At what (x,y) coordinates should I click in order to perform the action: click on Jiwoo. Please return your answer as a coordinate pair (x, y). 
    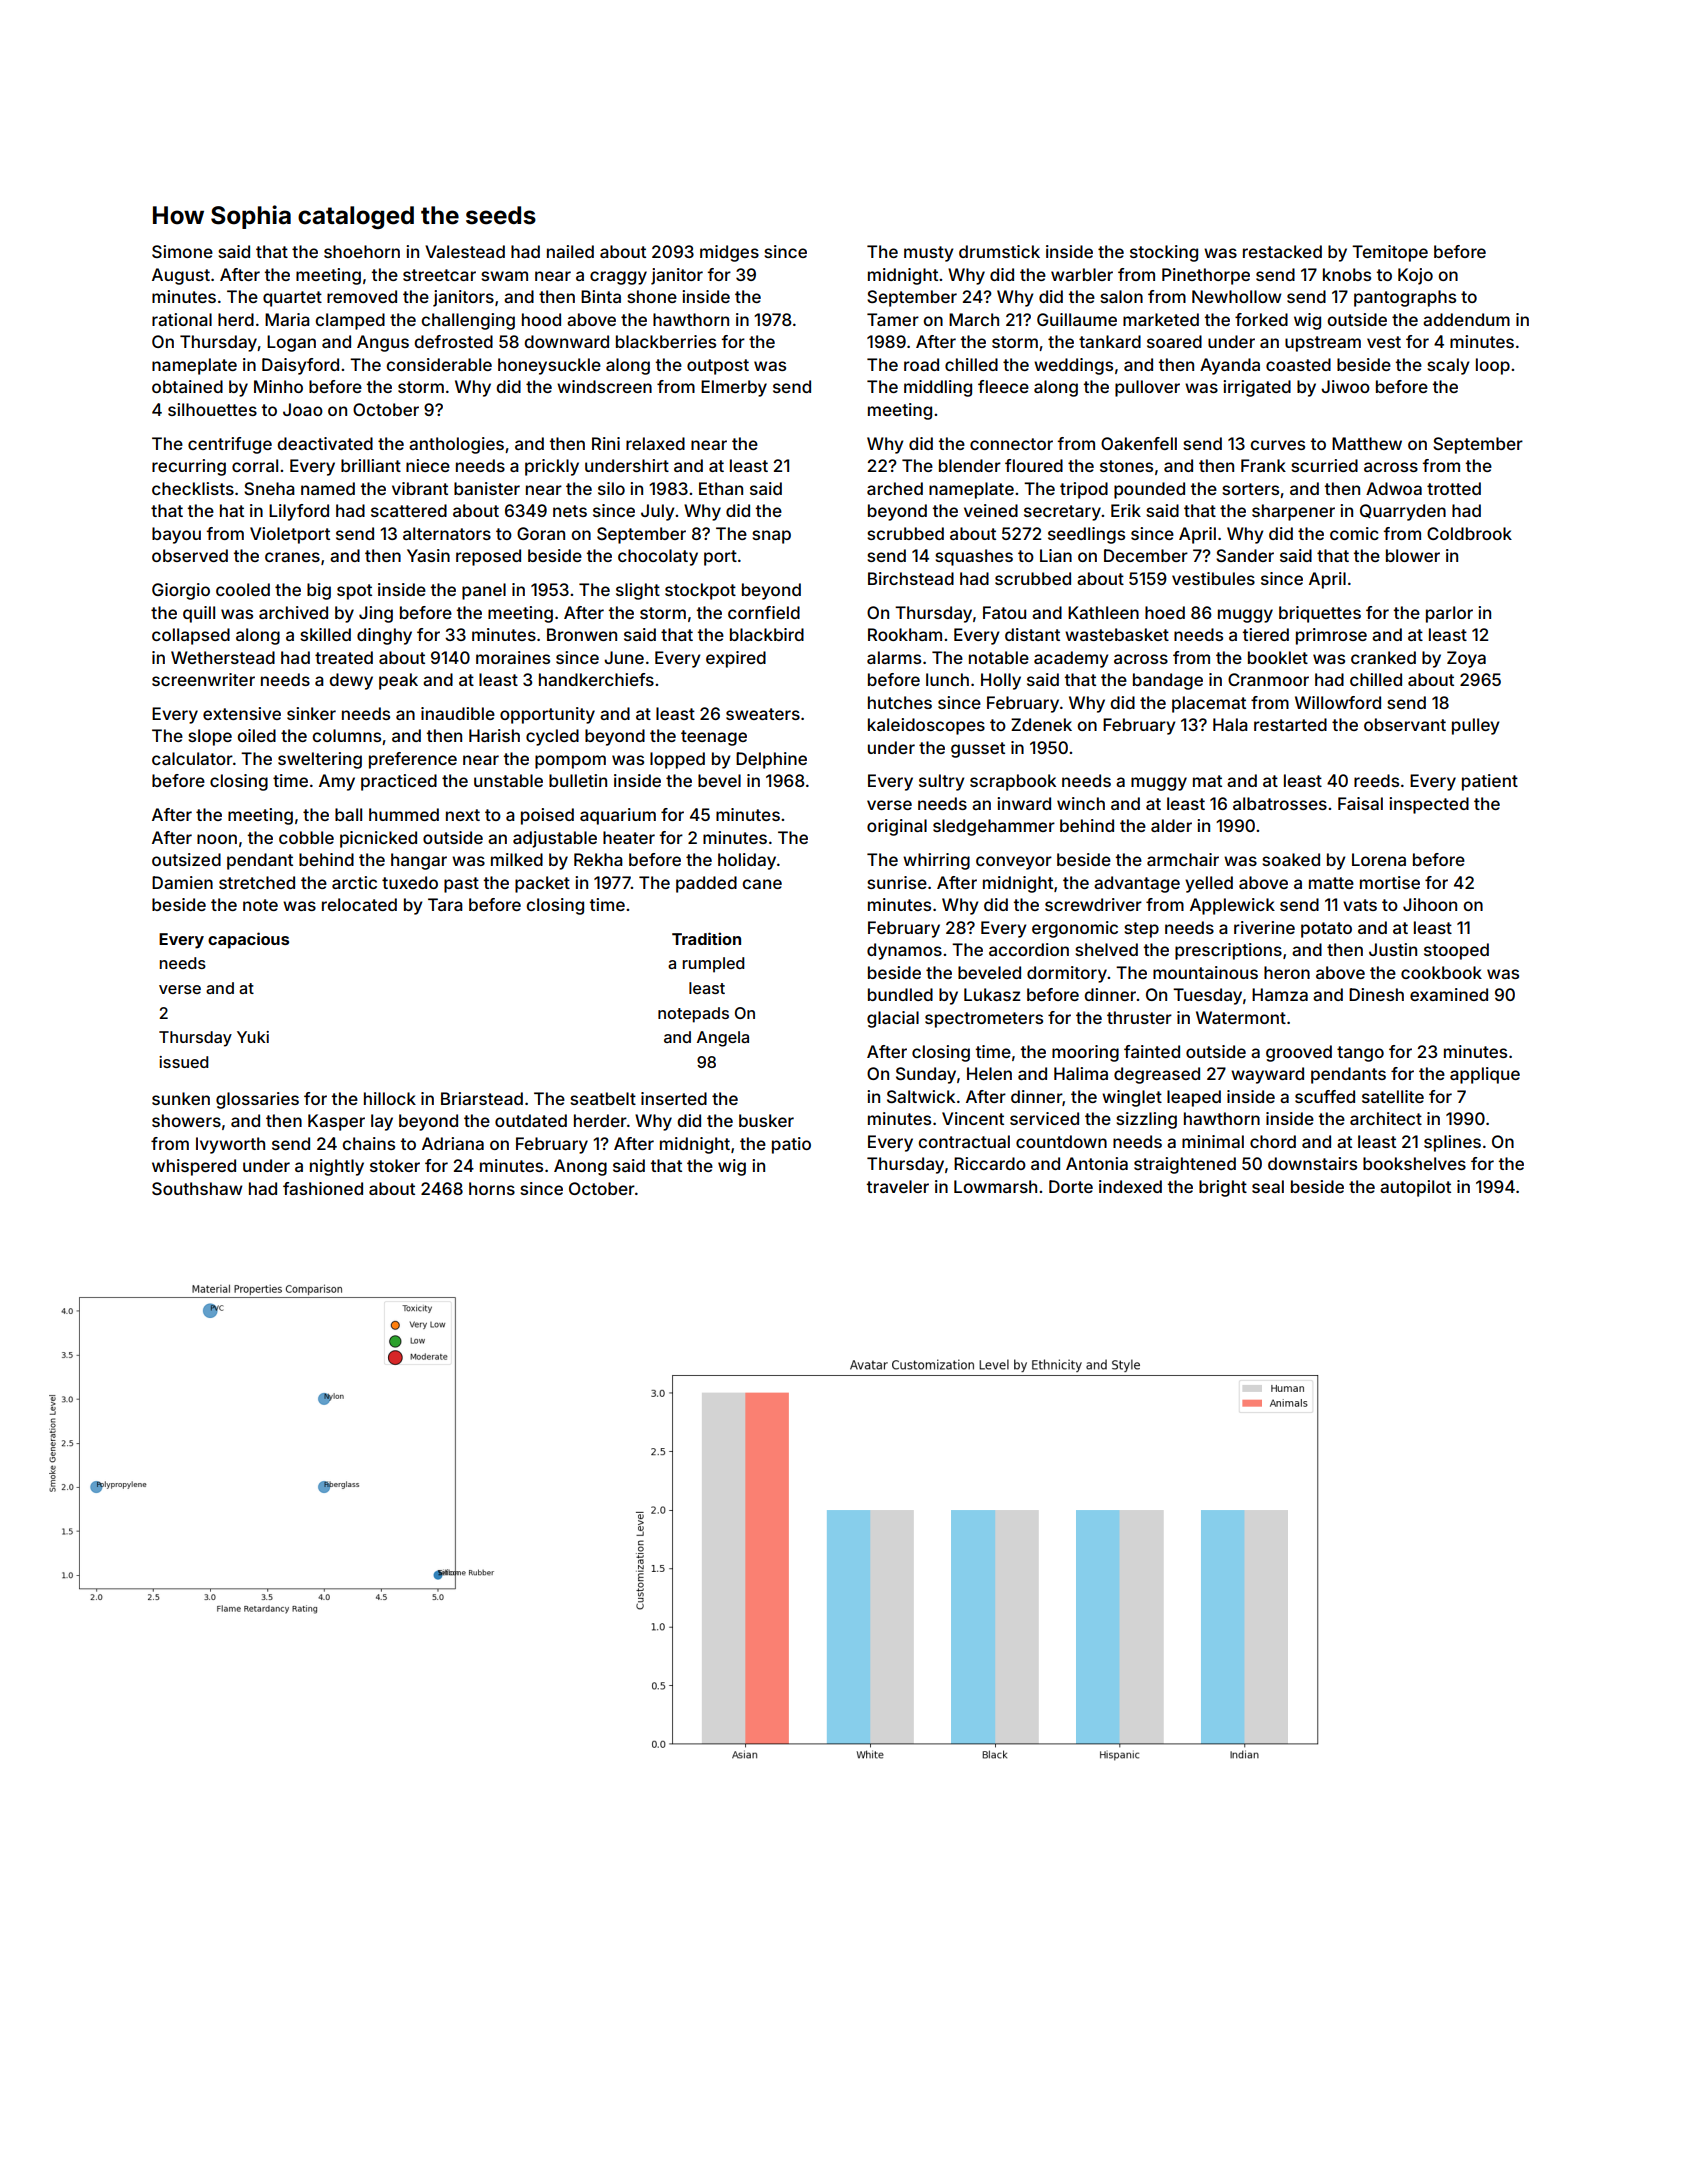
    Looking at the image, I should click on (1345, 386).
